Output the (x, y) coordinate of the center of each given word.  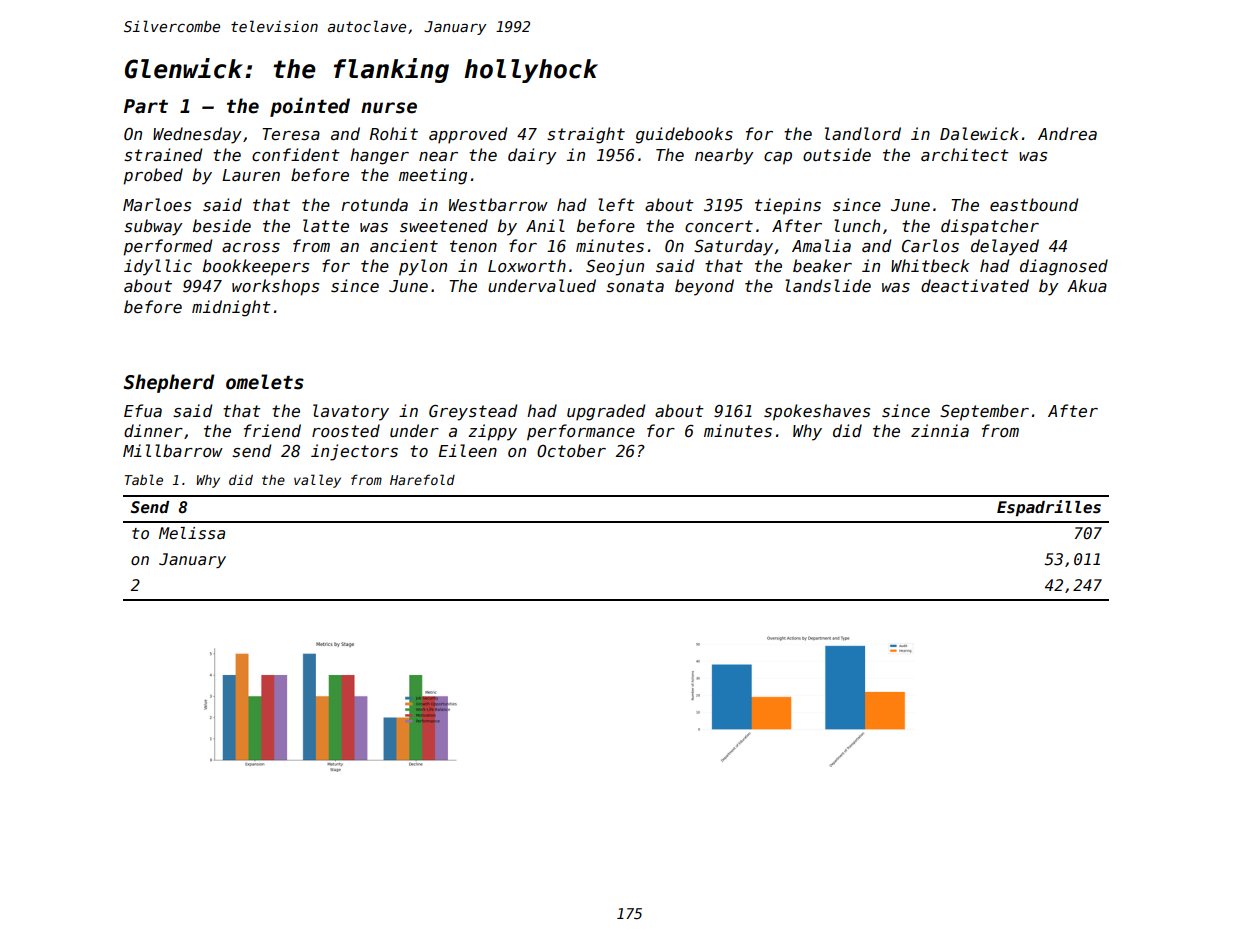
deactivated (975, 286)
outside (837, 154)
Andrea (1067, 133)
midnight (231, 308)
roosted (346, 430)
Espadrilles (1049, 508)
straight (586, 135)
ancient (404, 245)
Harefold (422, 479)
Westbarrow (498, 204)
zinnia (940, 430)
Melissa (192, 533)
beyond (704, 287)
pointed (310, 107)
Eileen (468, 450)
